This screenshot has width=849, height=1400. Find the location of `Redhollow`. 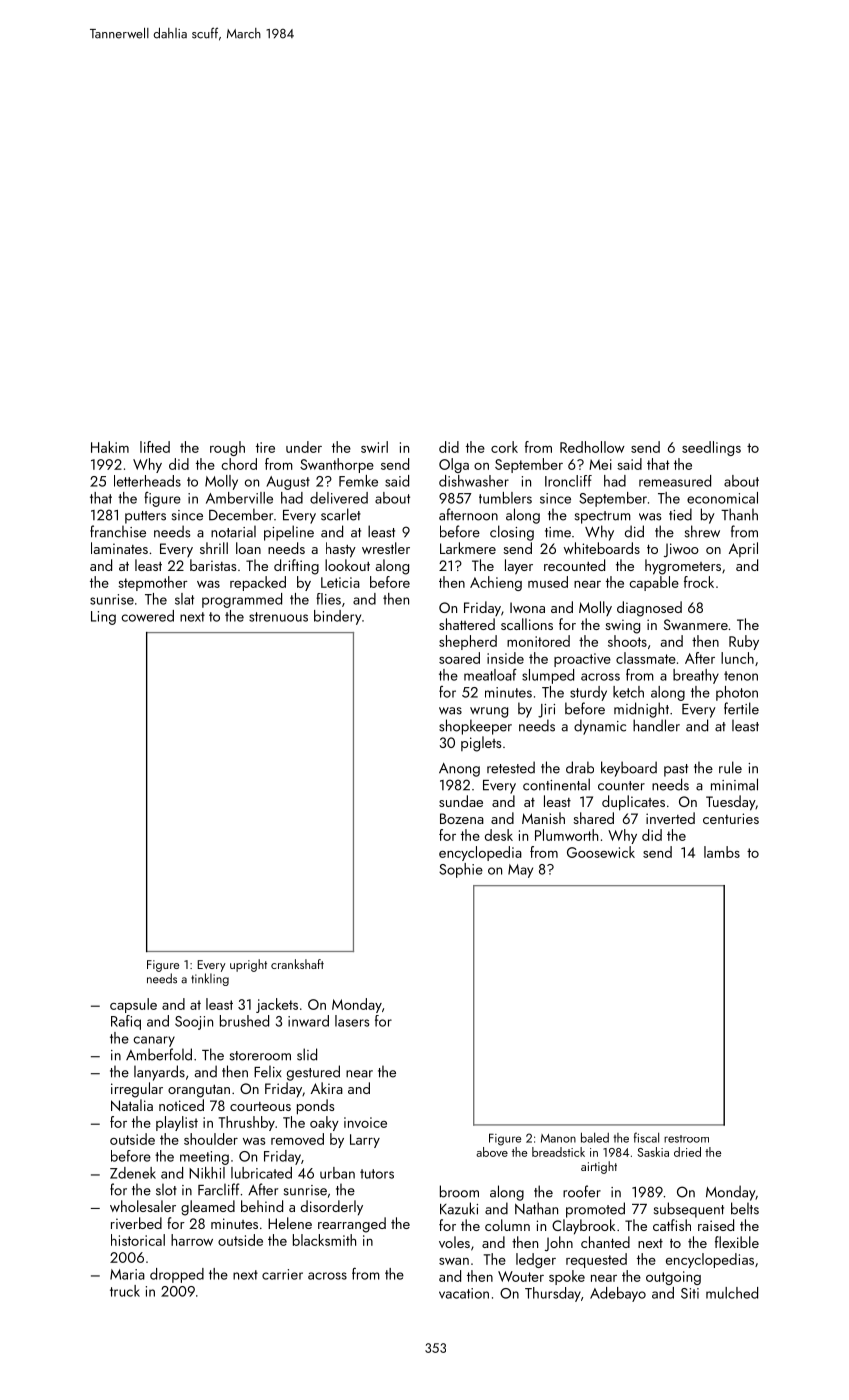

Redhollow is located at coordinates (592, 447).
